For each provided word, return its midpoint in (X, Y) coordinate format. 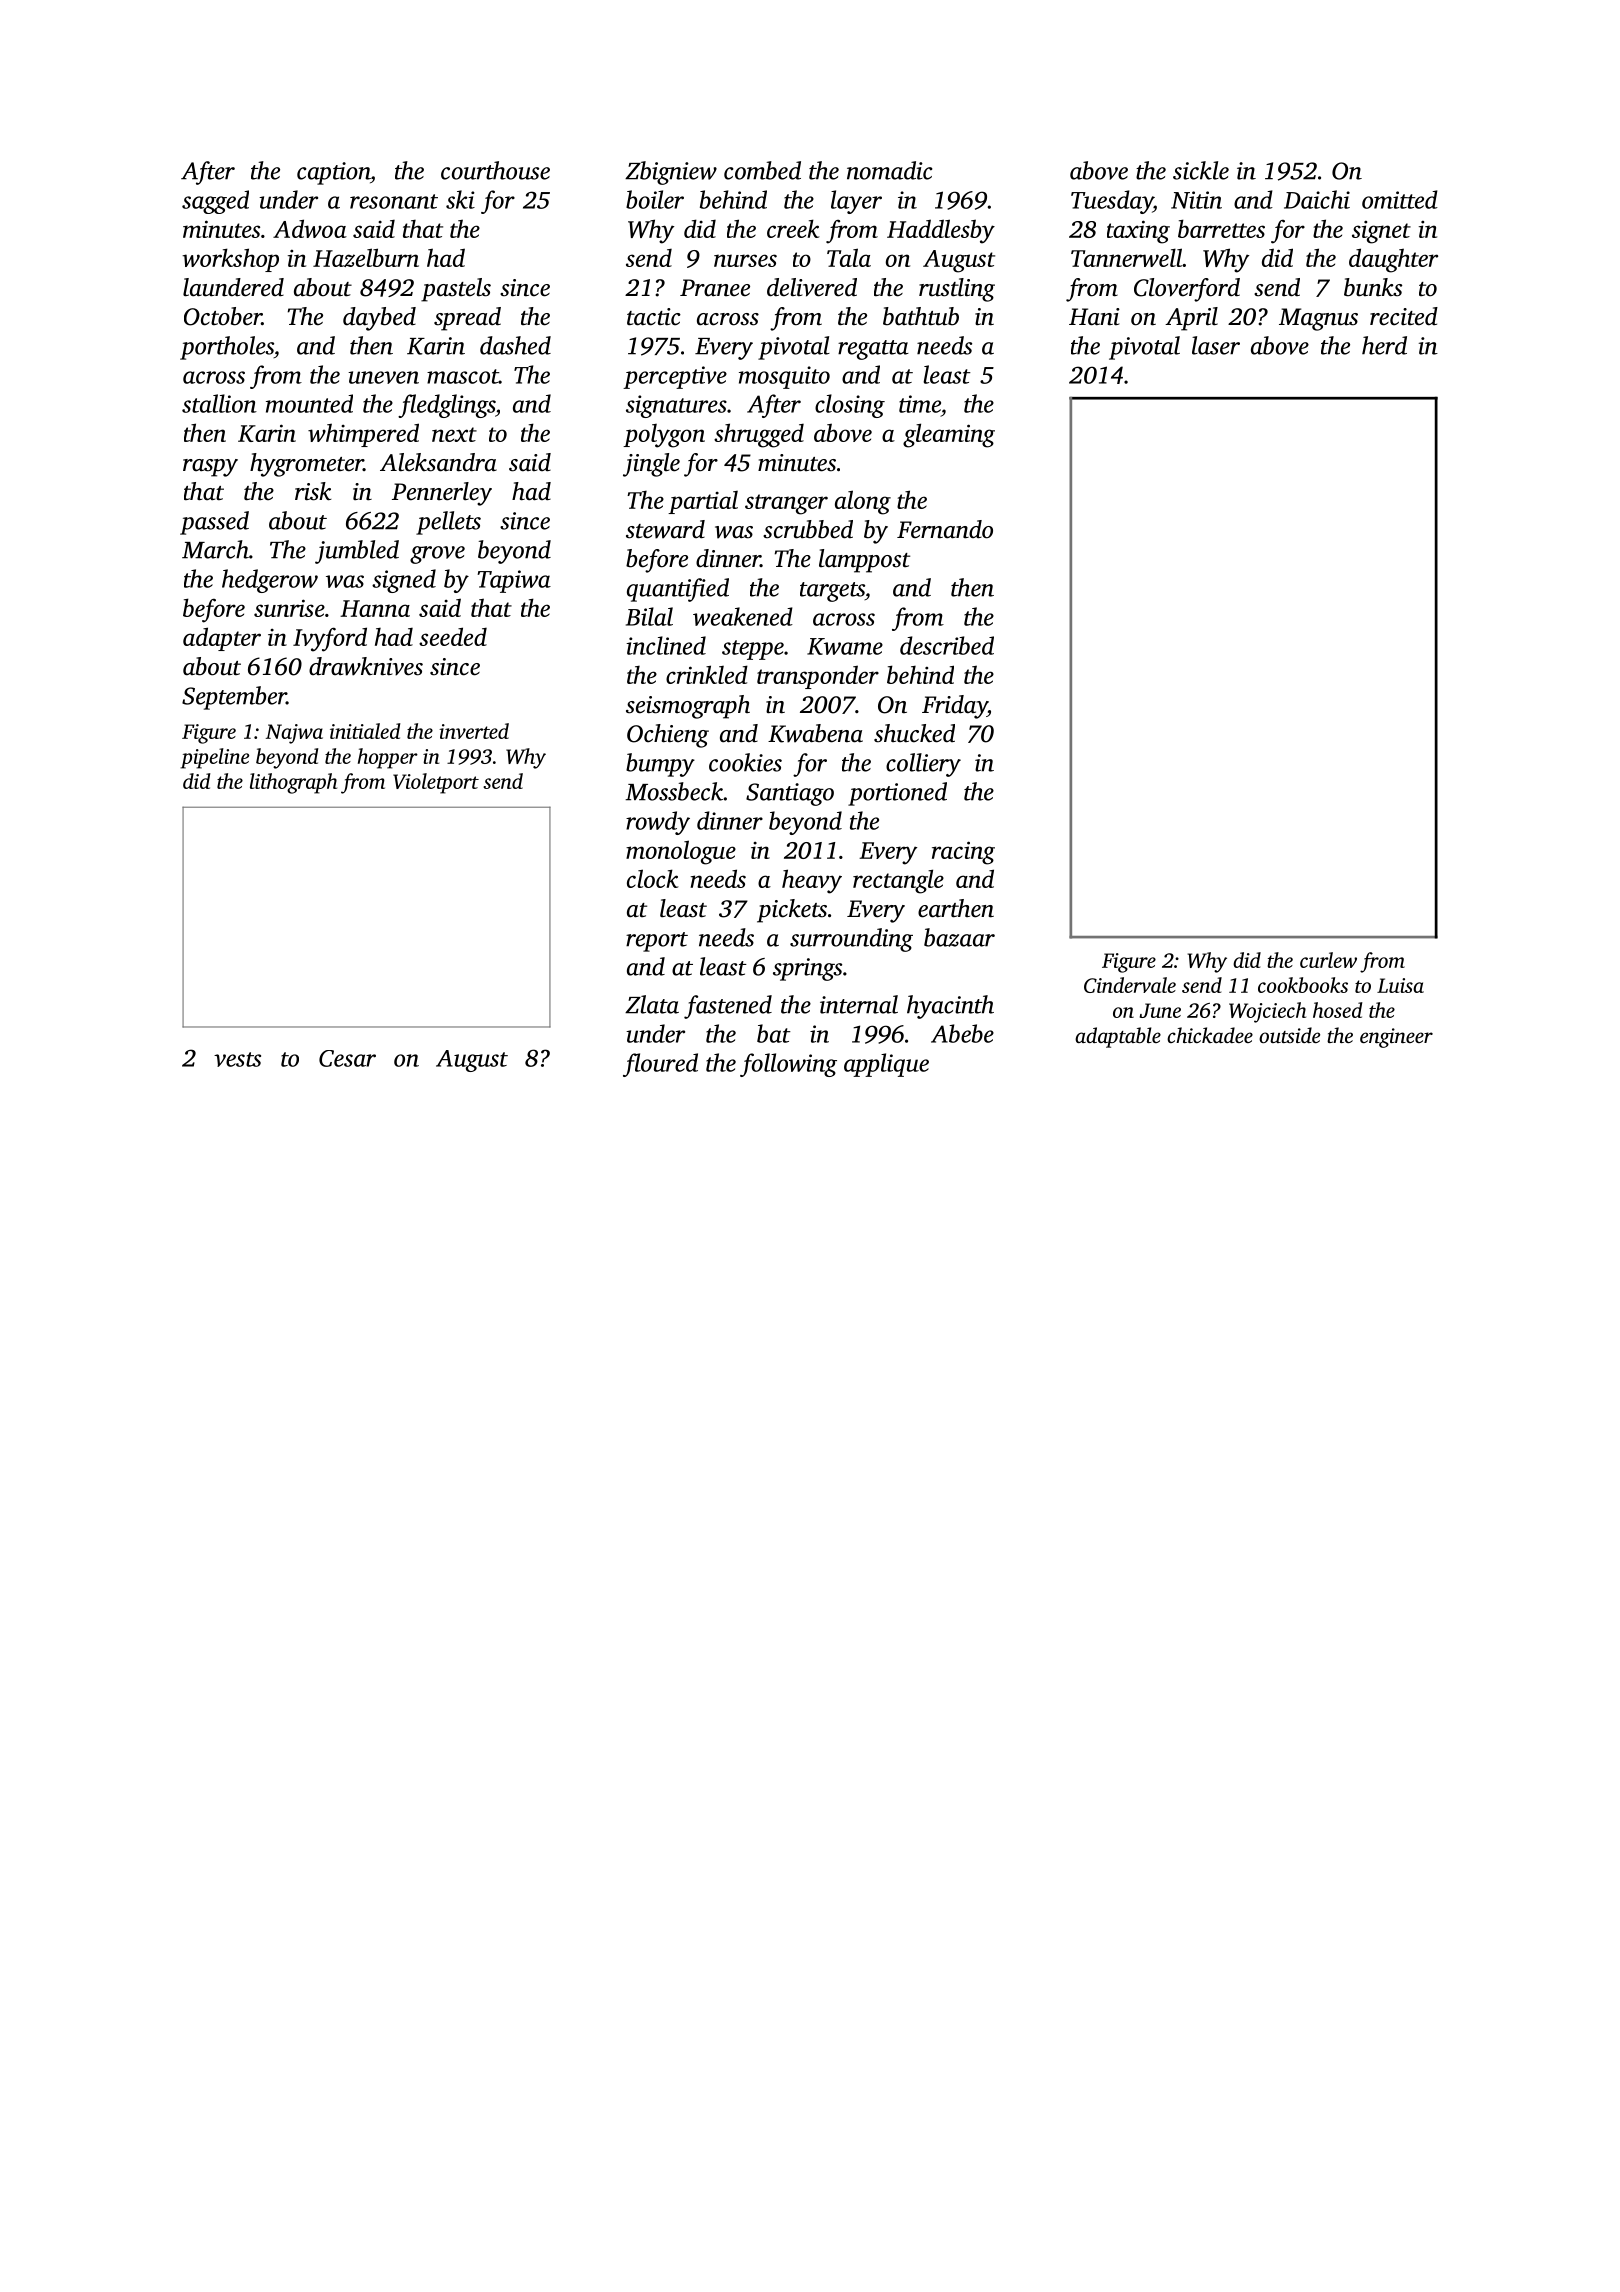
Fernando (945, 529)
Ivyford (330, 639)
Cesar (347, 1058)
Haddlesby (941, 231)
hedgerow (270, 581)
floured (660, 1065)
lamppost (864, 561)
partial (703, 502)
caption (333, 173)
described (947, 645)
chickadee (1210, 1035)
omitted (1400, 199)
